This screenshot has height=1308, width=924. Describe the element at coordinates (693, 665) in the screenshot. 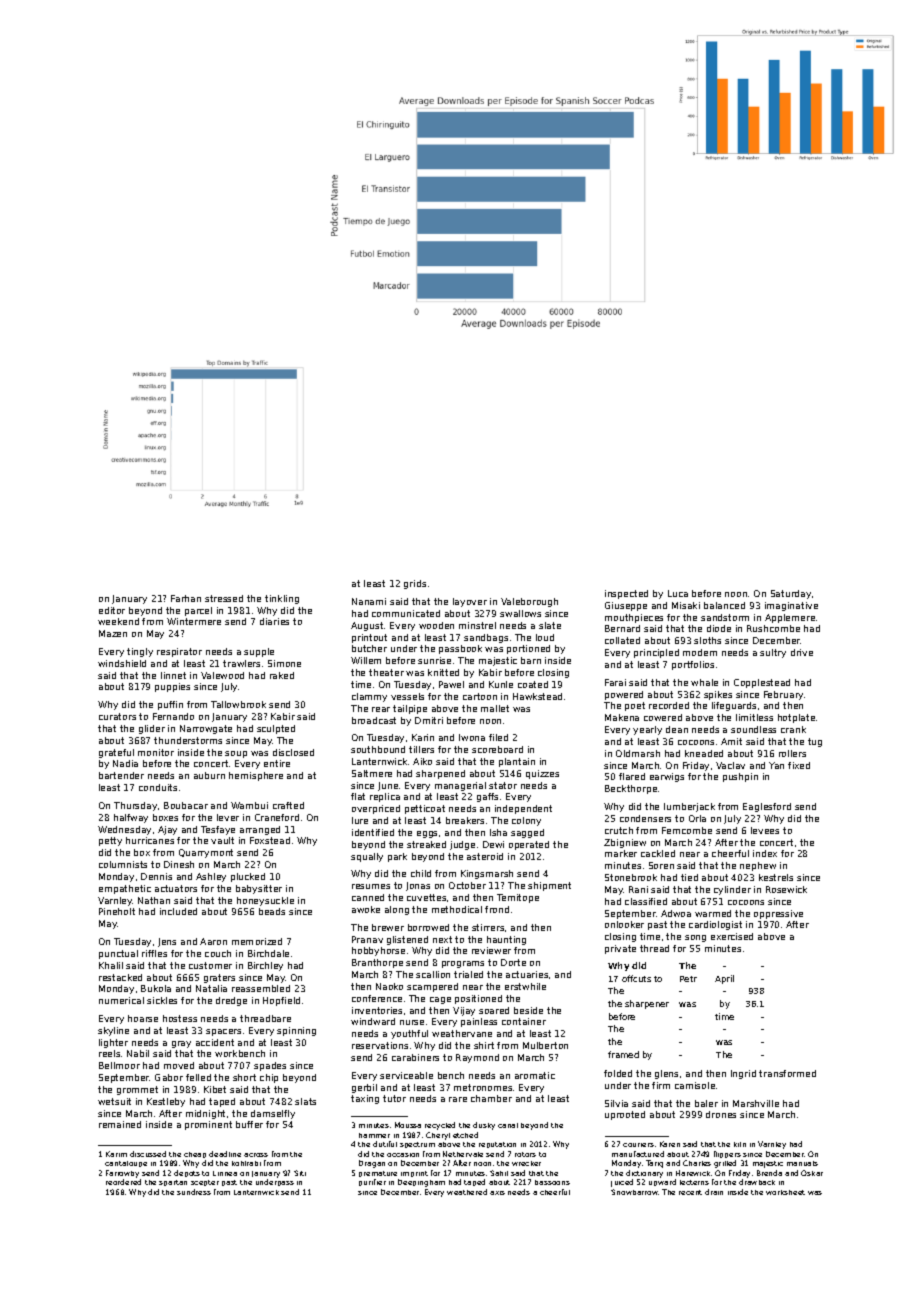

I see `portfolios` at that location.
